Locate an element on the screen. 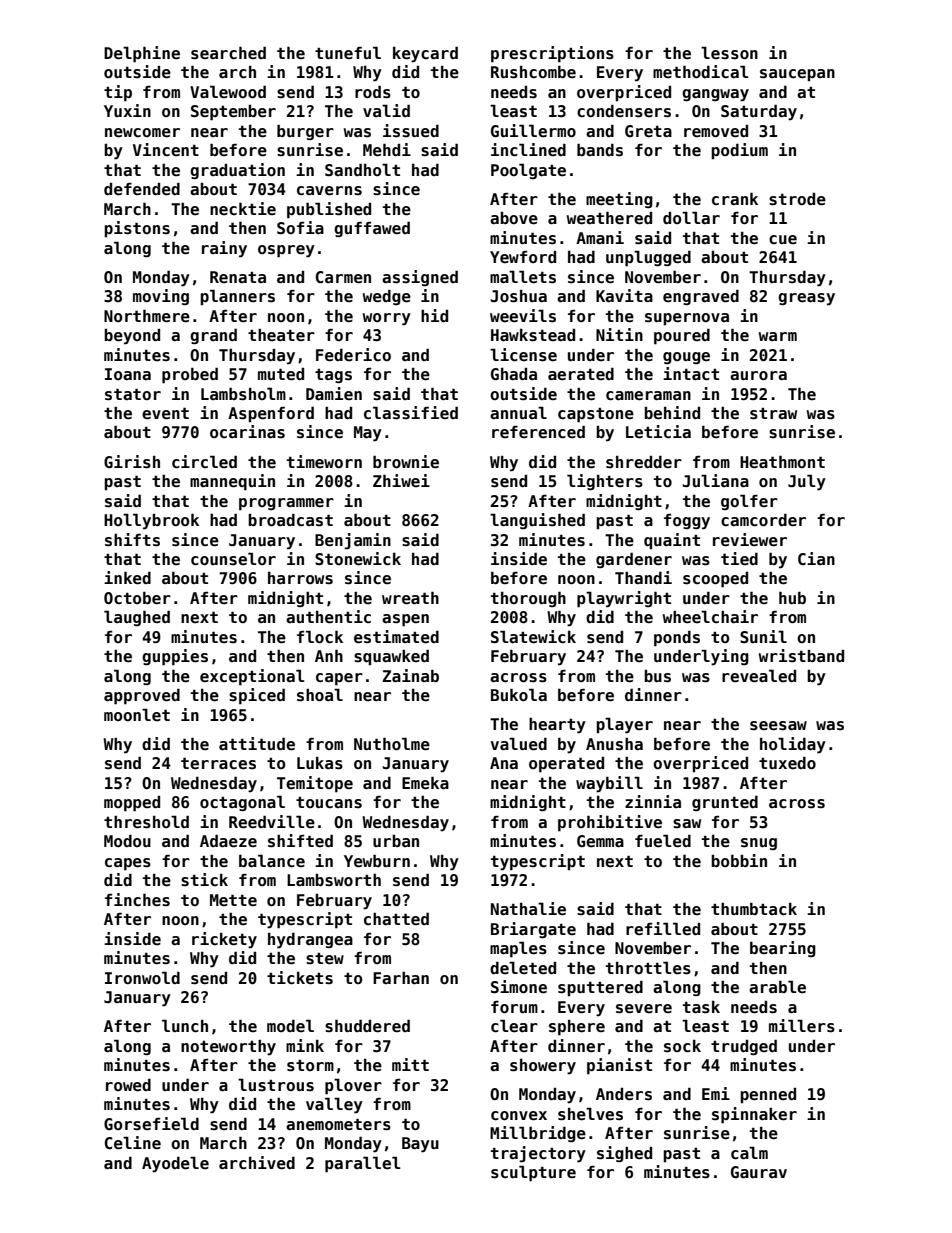 The width and height of the screenshot is (952, 1233). noteworthy is located at coordinates (228, 1048).
